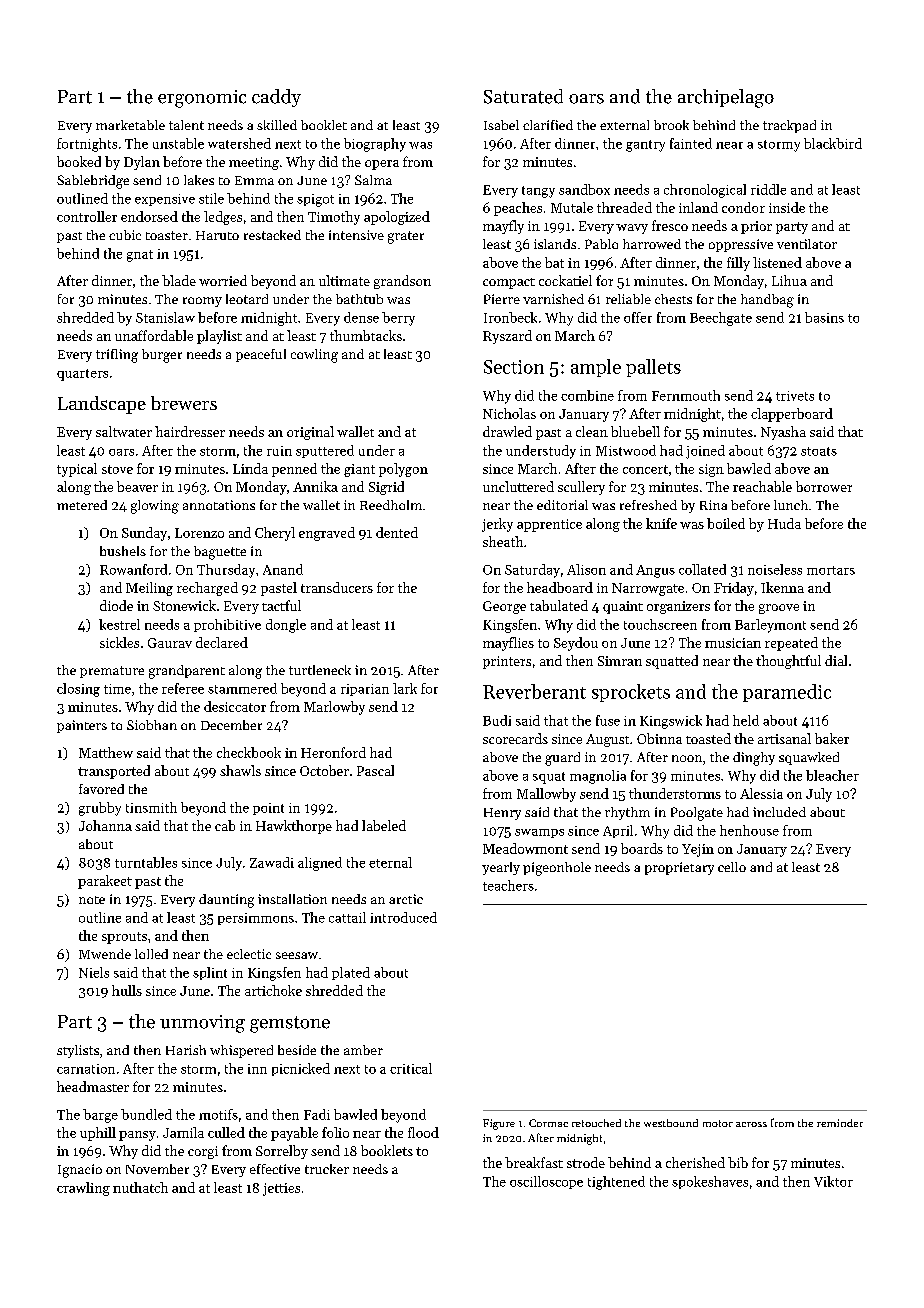  Describe the element at coordinates (375, 145) in the screenshot. I see `biography` at that location.
